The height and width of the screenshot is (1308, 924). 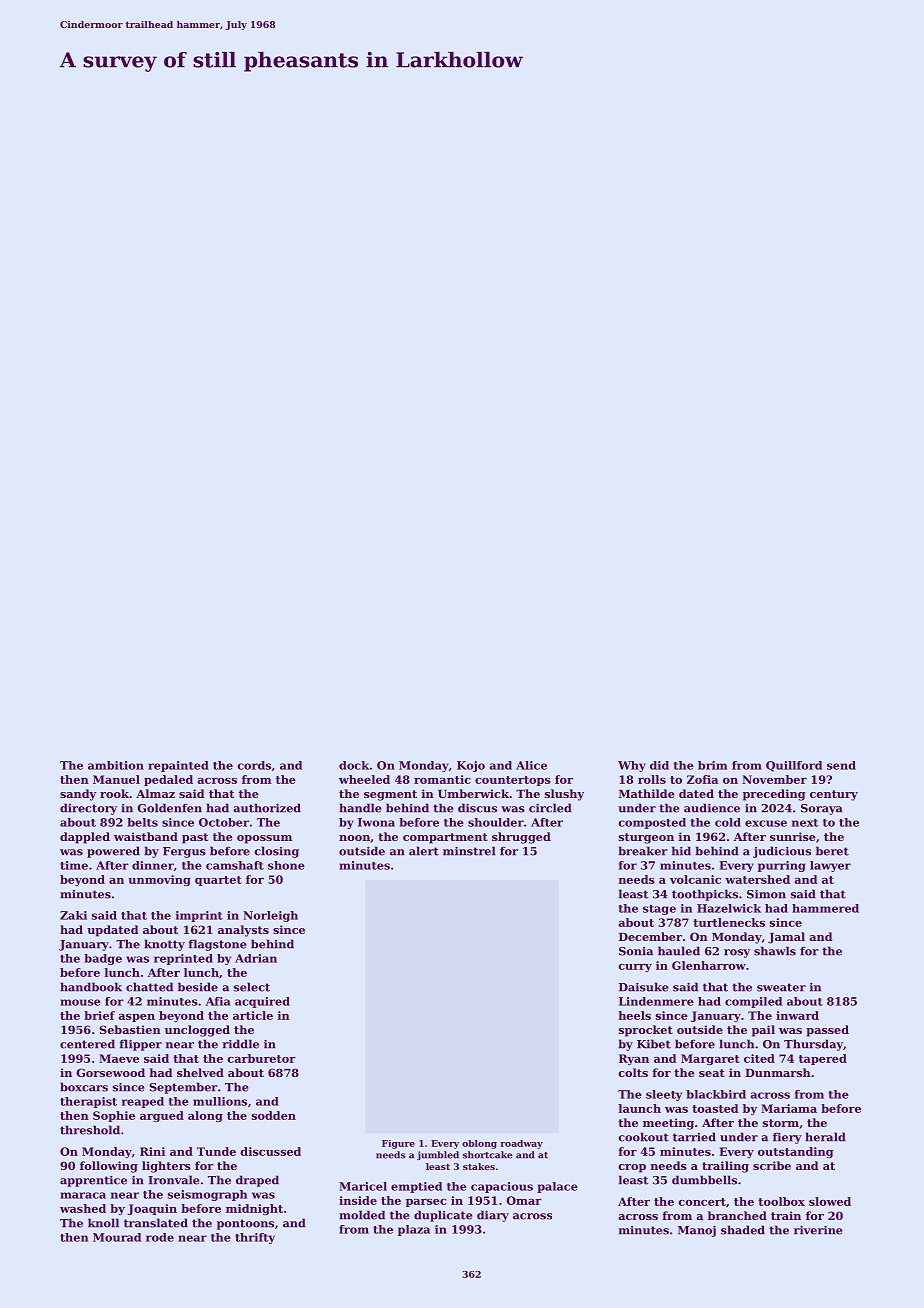 I want to click on Alice, so click(x=531, y=765).
